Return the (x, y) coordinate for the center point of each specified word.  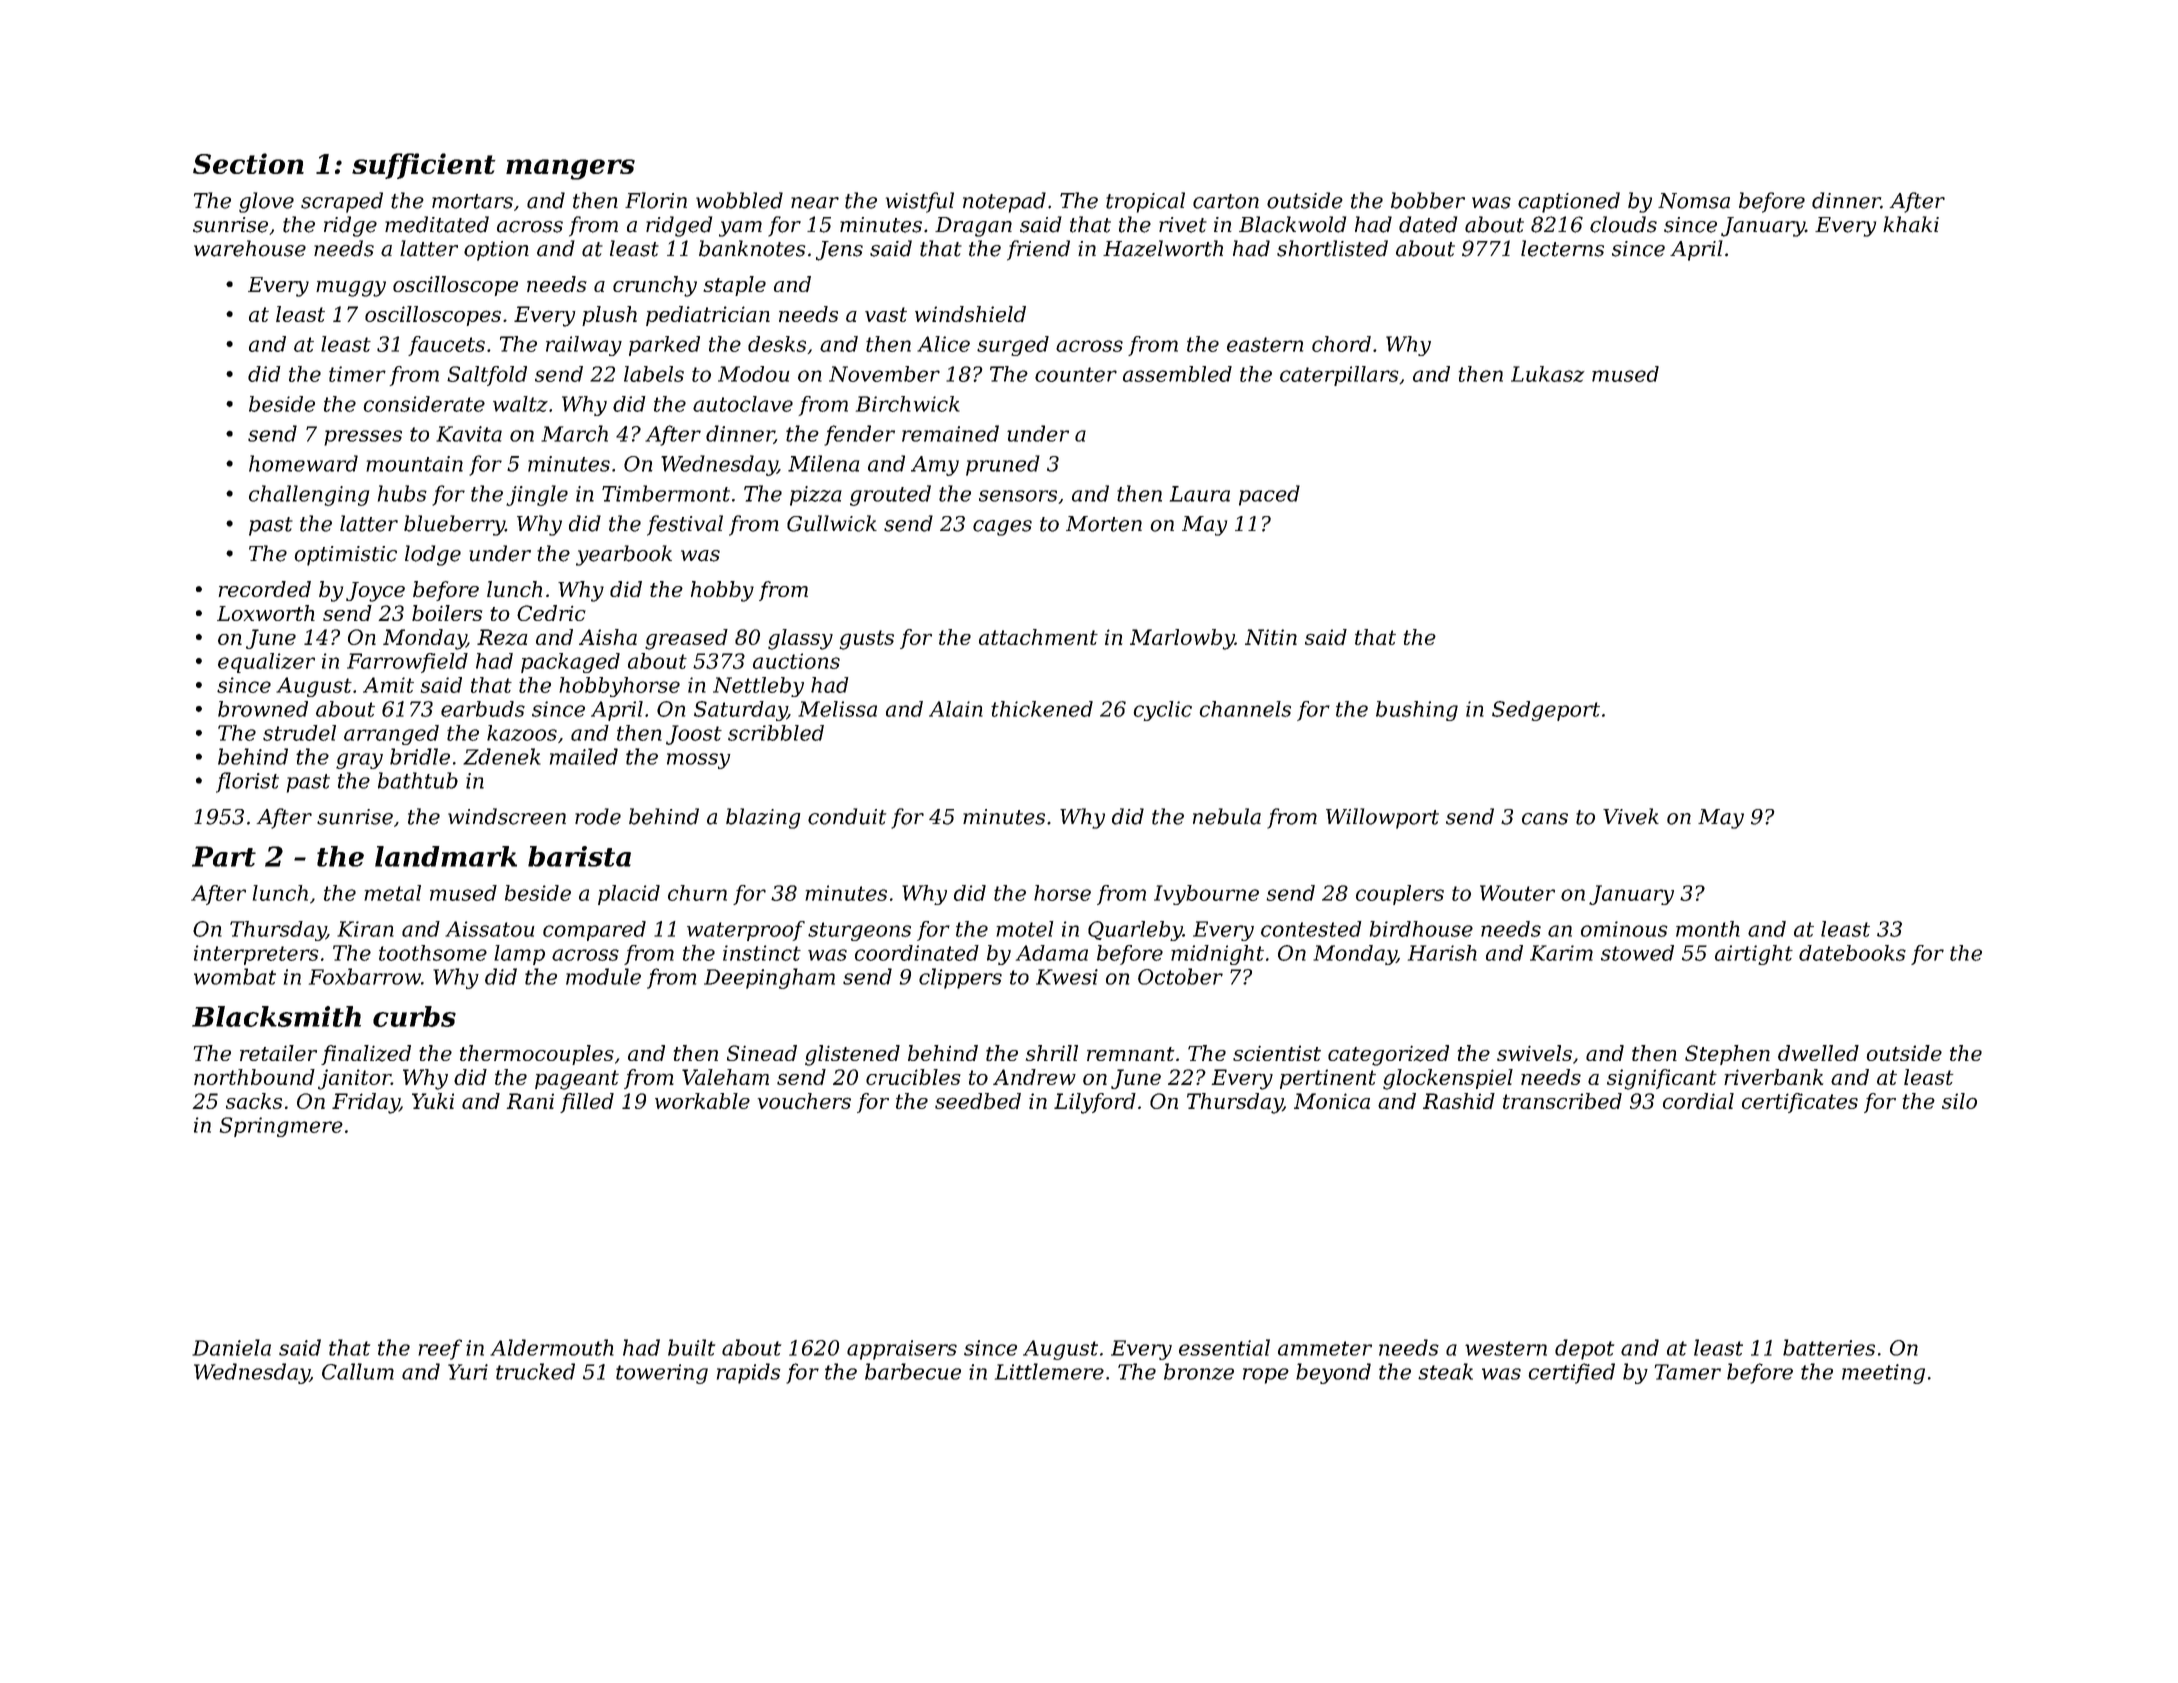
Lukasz (1548, 374)
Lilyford (1095, 1103)
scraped (342, 202)
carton (1226, 201)
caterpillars (1339, 376)
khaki (1911, 224)
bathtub (418, 780)
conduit (847, 816)
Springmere (281, 1127)
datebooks (1852, 953)
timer (357, 374)
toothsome (433, 953)
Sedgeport (1546, 711)
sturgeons (859, 931)
